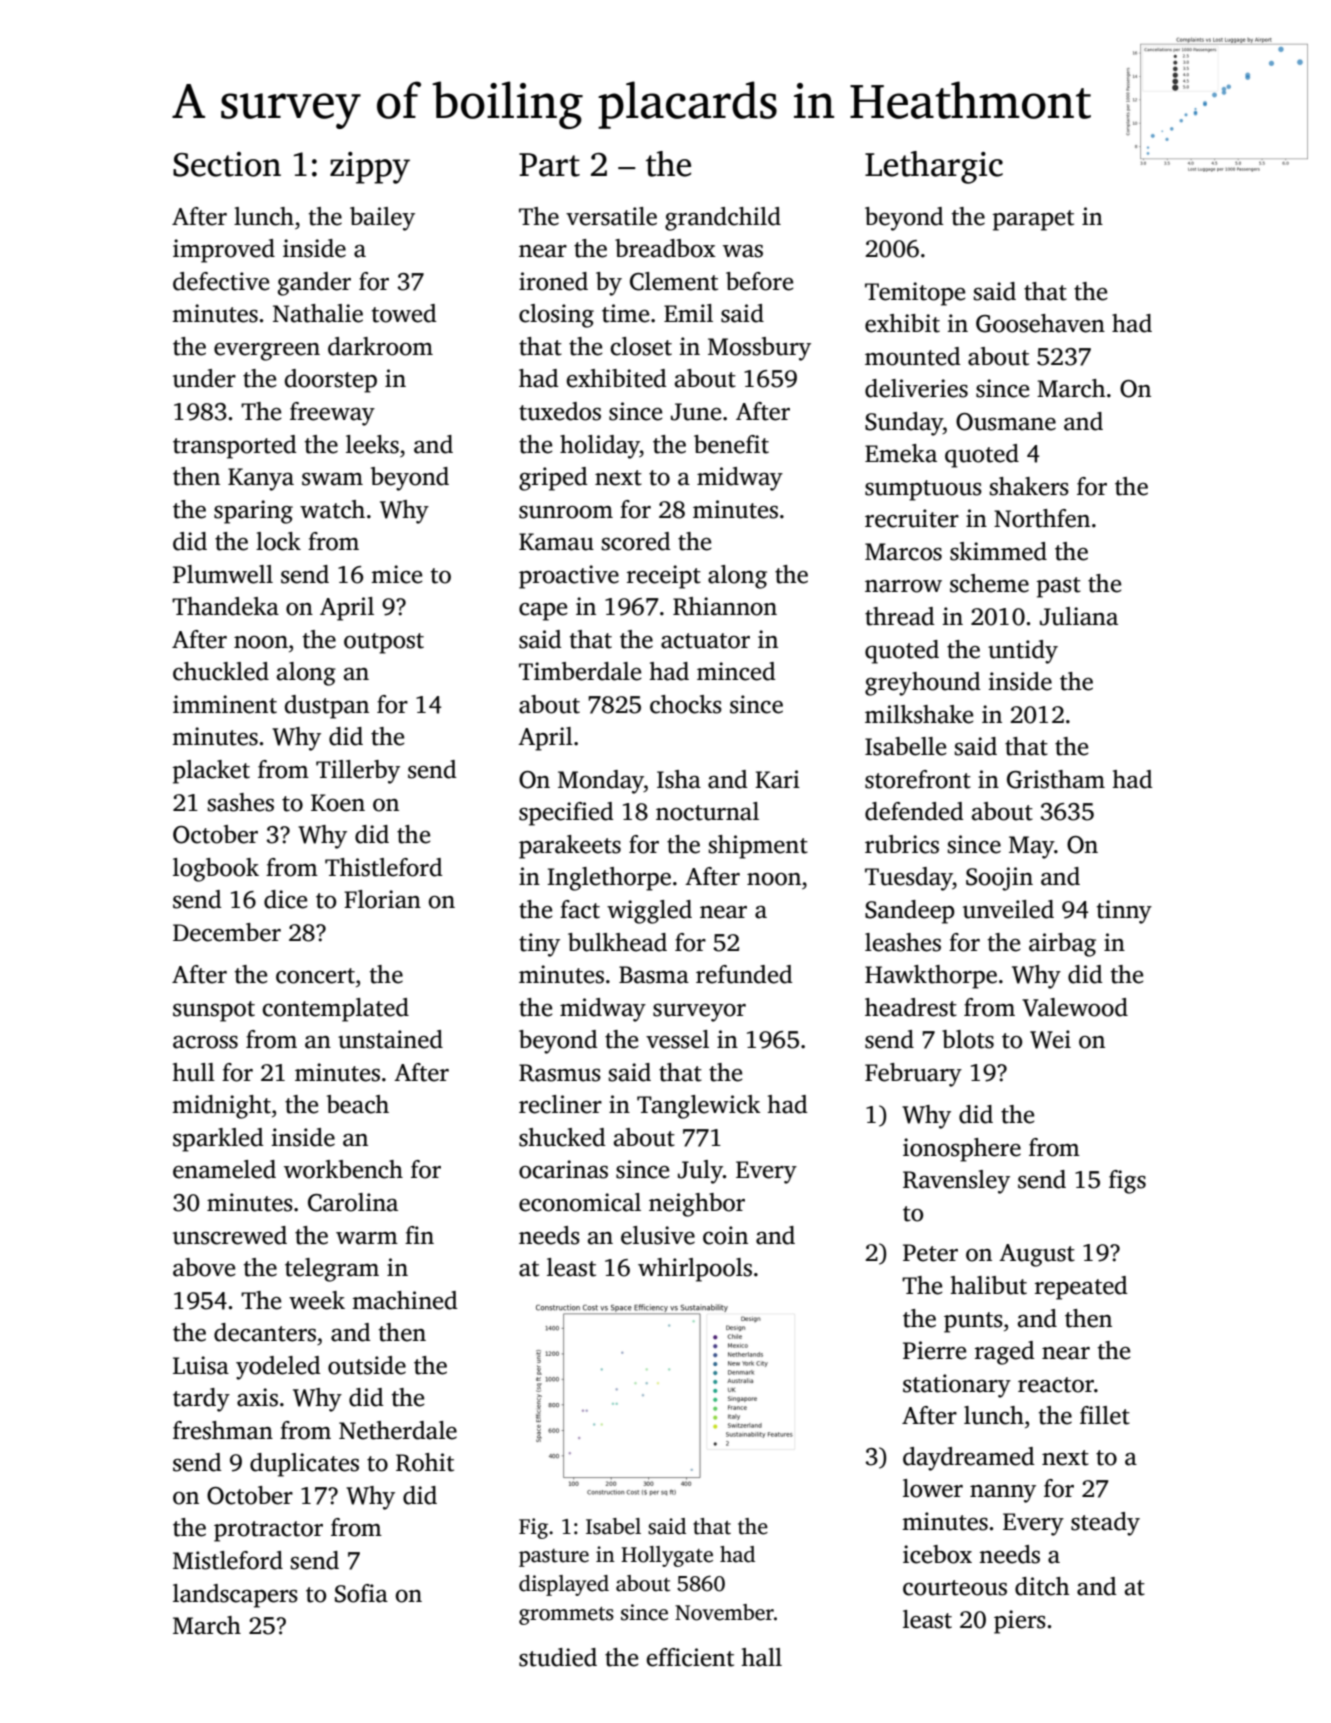  What do you see at coordinates (405, 1300) in the screenshot?
I see `machined` at bounding box center [405, 1300].
